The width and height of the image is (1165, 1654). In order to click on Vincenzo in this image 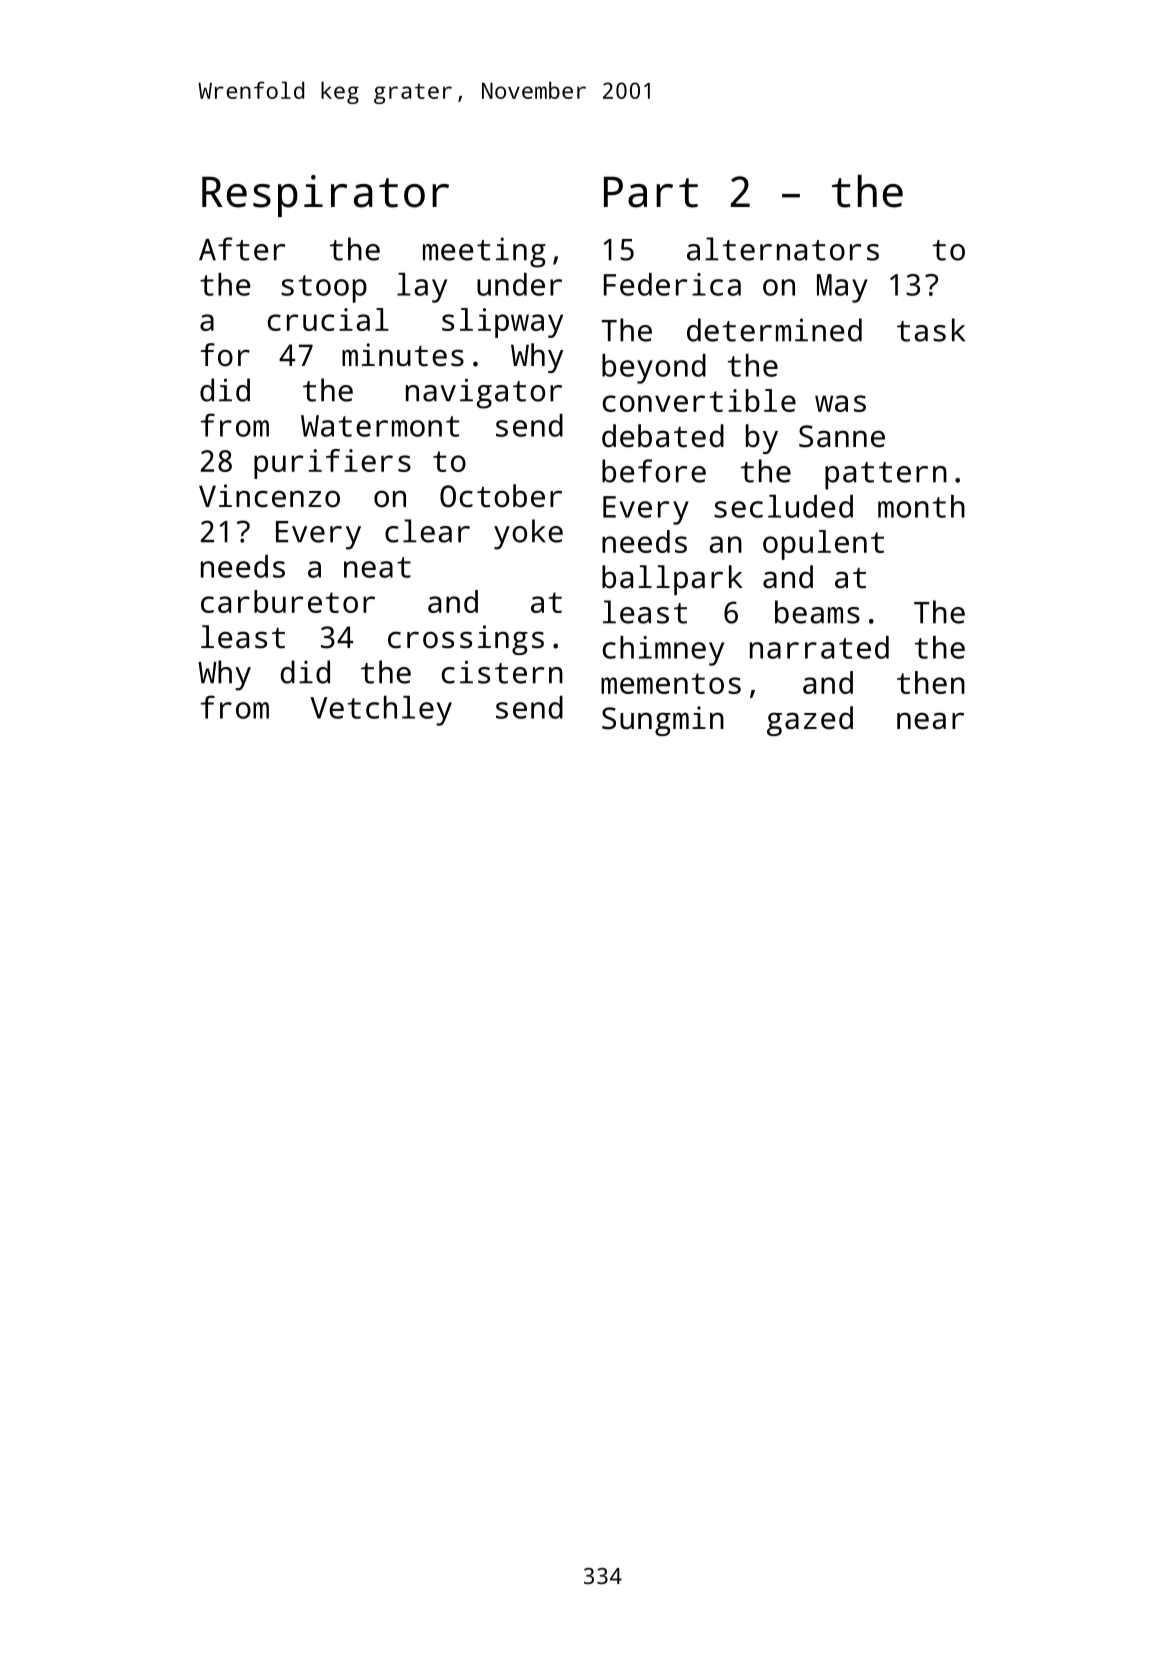, I will do `click(269, 496)`.
